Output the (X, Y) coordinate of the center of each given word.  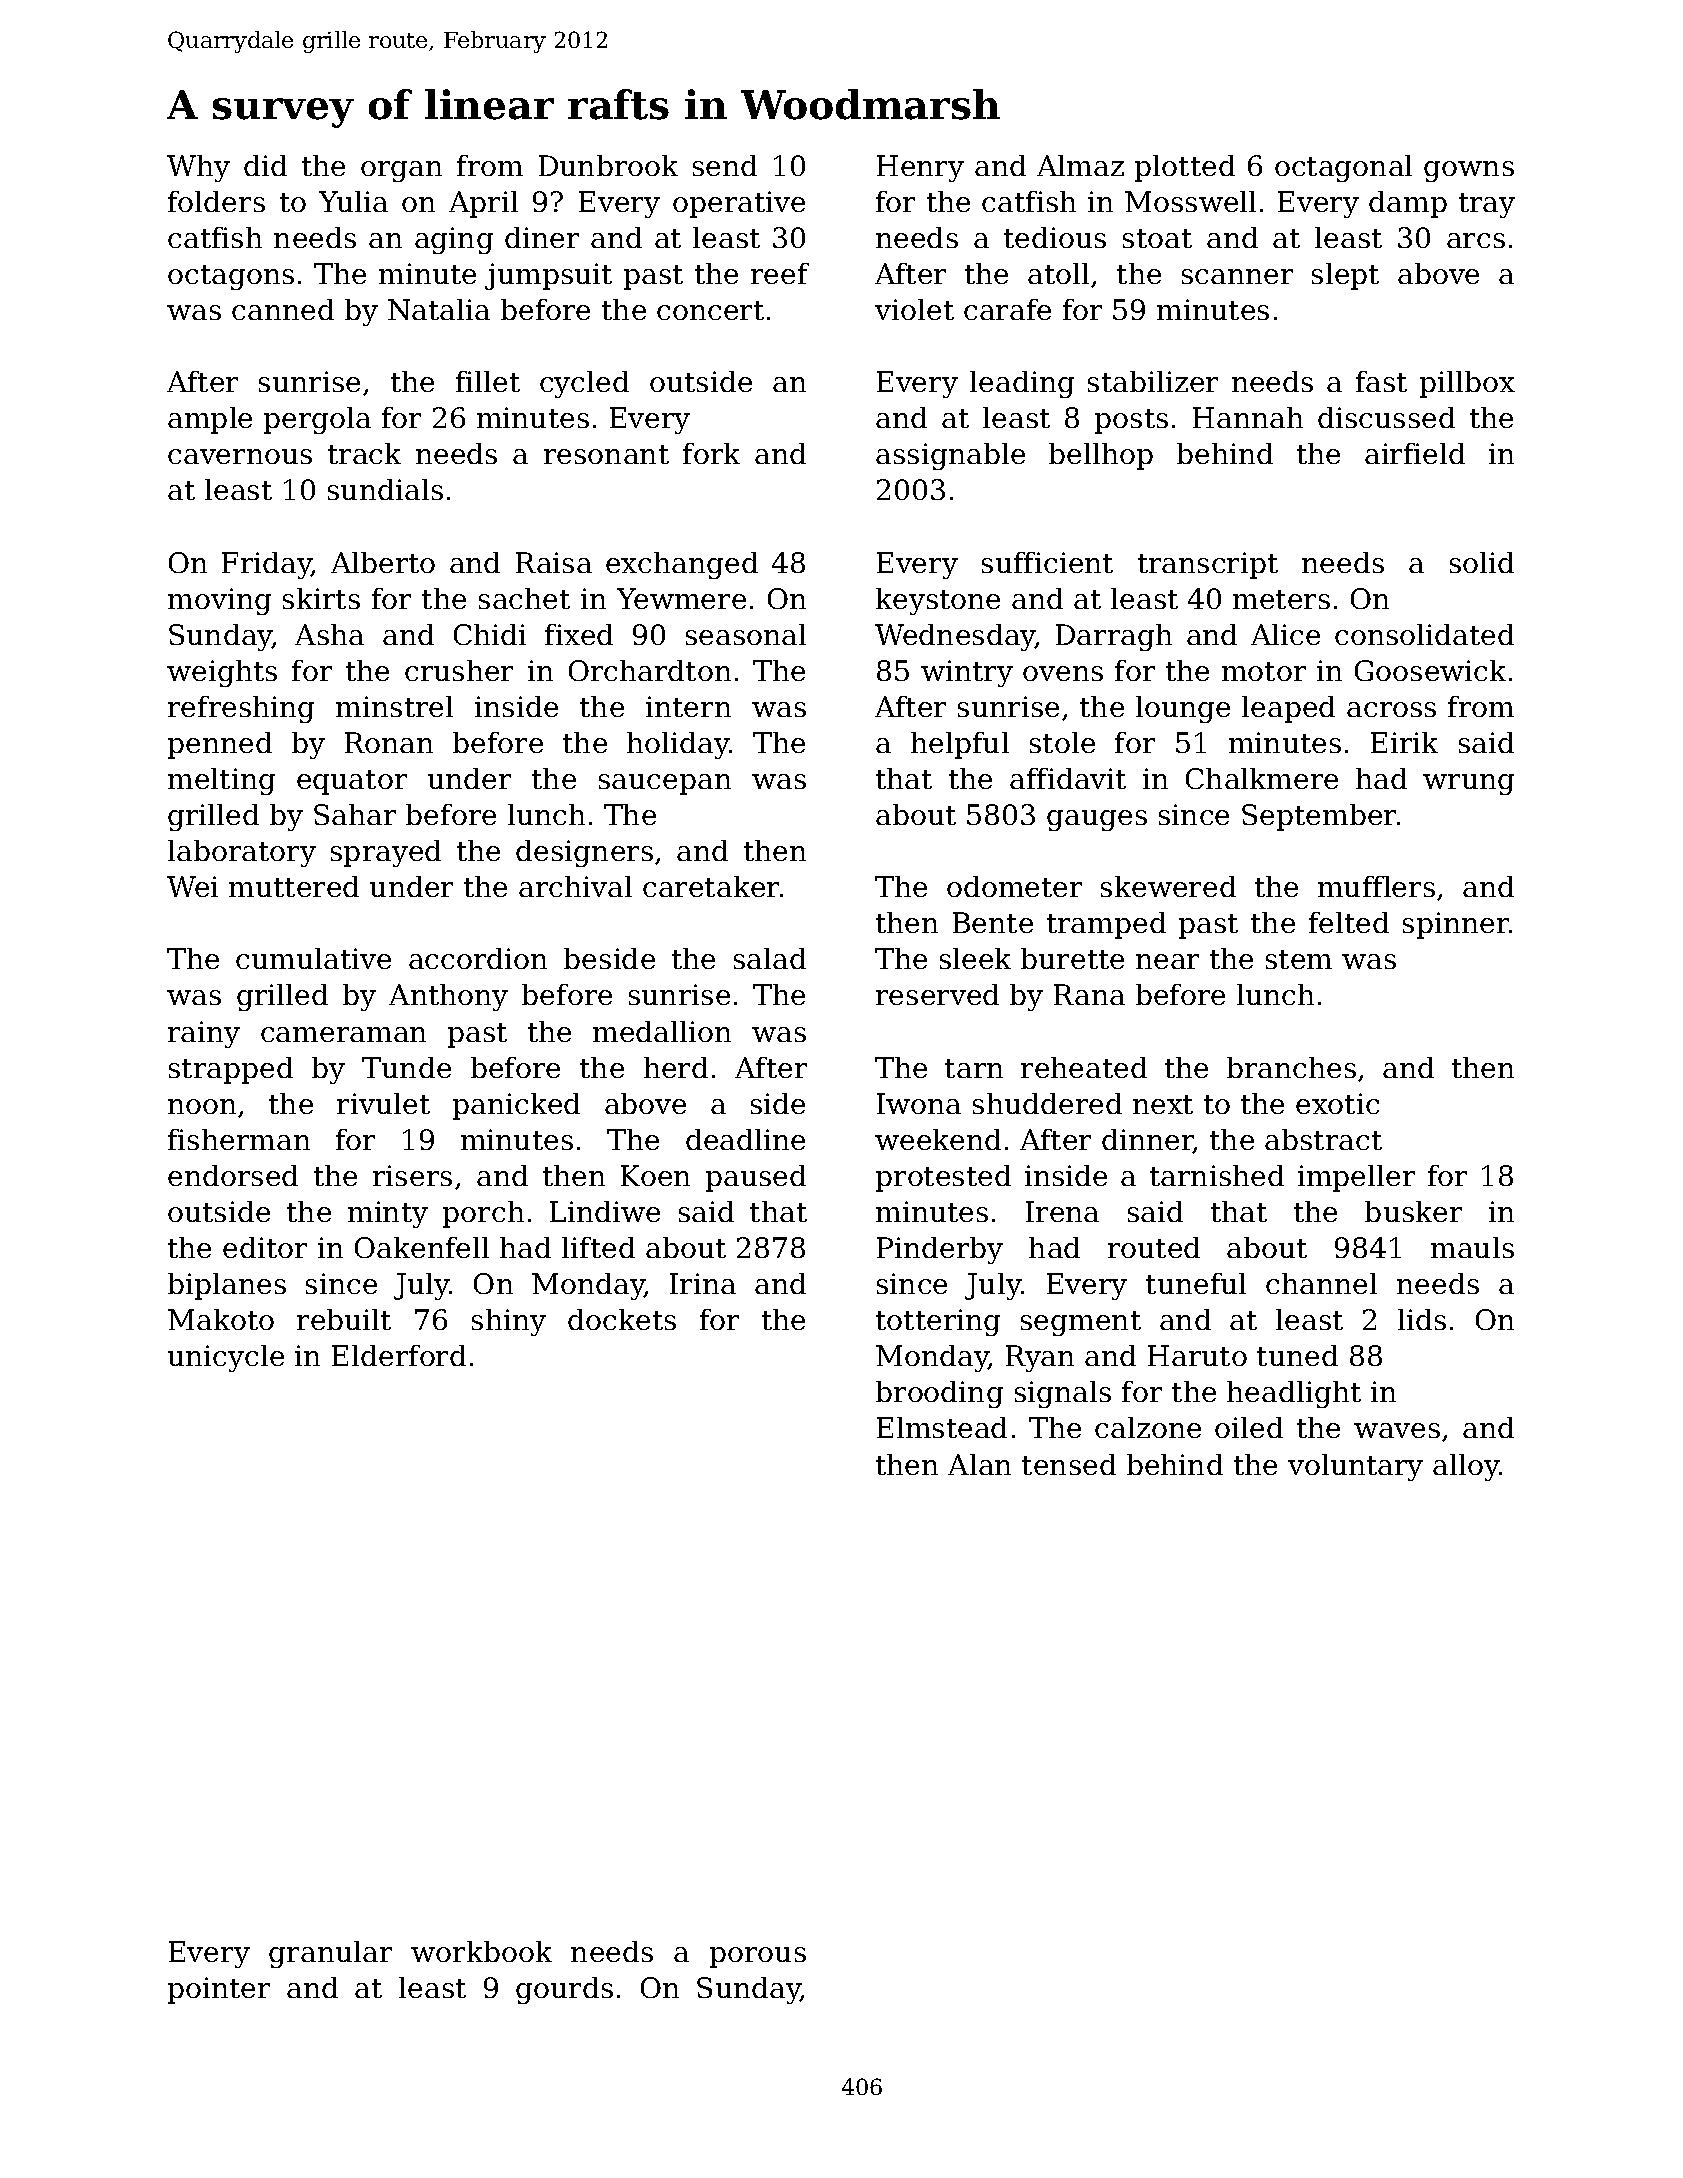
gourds (564, 1990)
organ (401, 171)
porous (758, 1957)
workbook (481, 1951)
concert (710, 310)
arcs (1476, 240)
